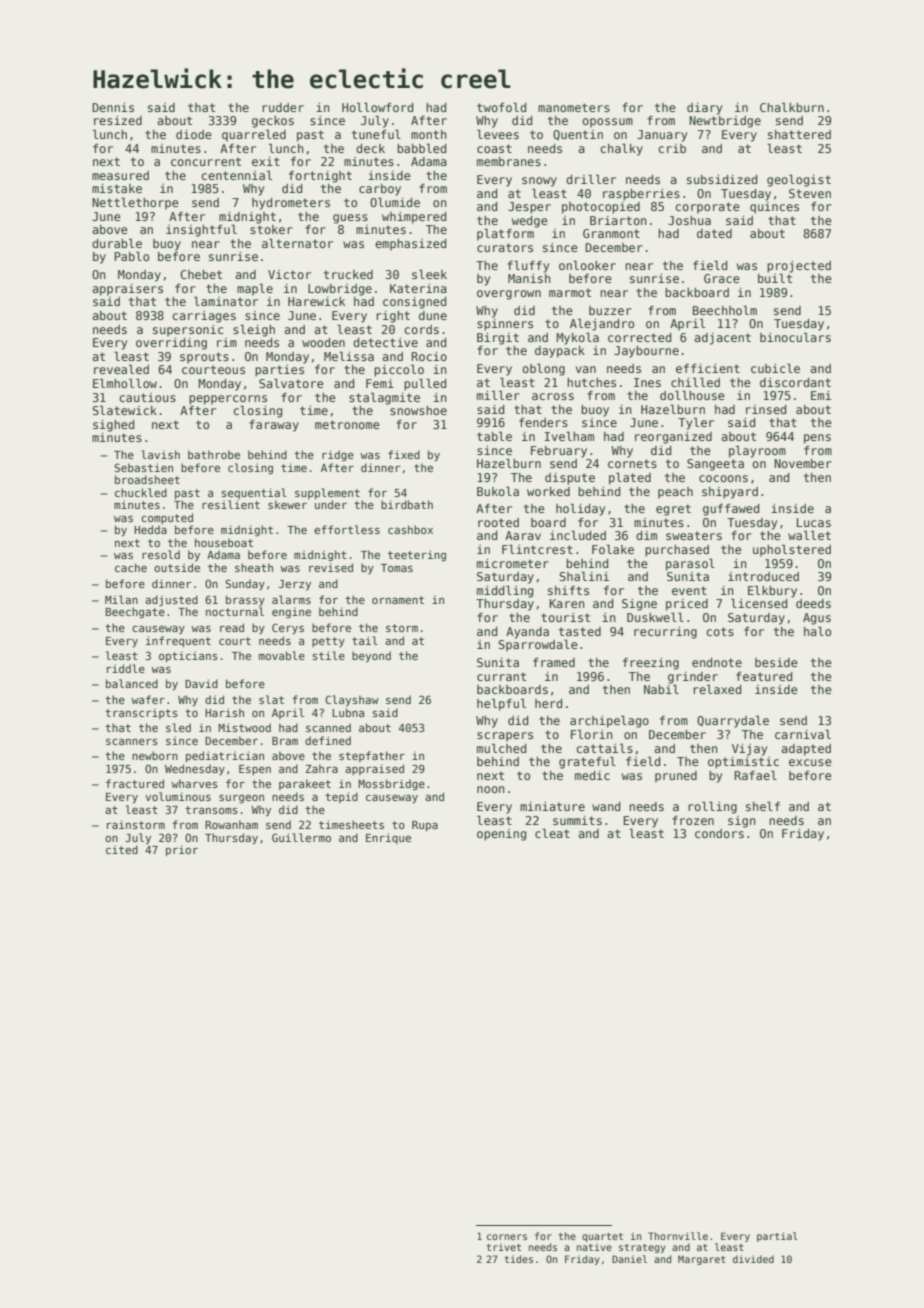  Describe the element at coordinates (591, 179) in the screenshot. I see `driller` at that location.
